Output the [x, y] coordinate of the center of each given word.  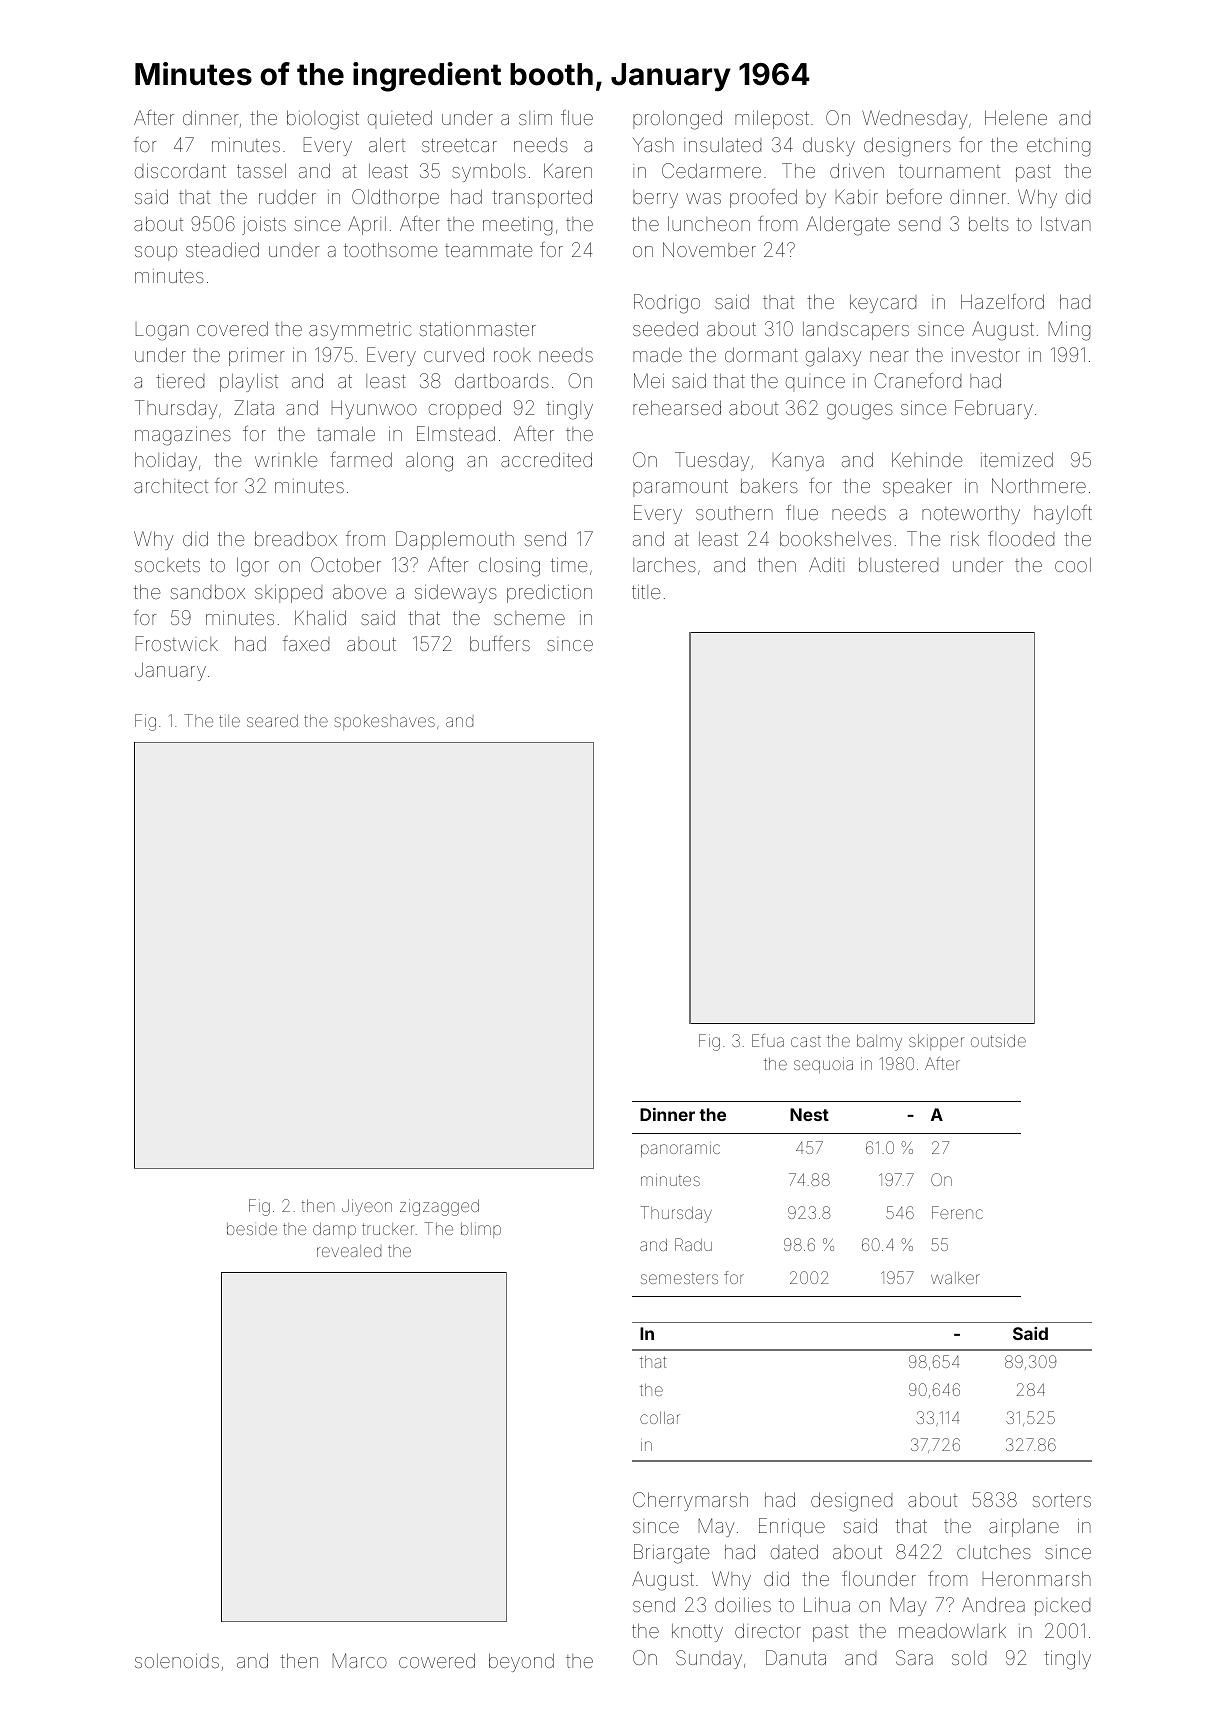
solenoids [177, 1660]
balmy [879, 1042]
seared [272, 720]
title [646, 592]
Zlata [254, 407]
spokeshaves [384, 722]
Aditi [826, 564]
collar [660, 1418]
